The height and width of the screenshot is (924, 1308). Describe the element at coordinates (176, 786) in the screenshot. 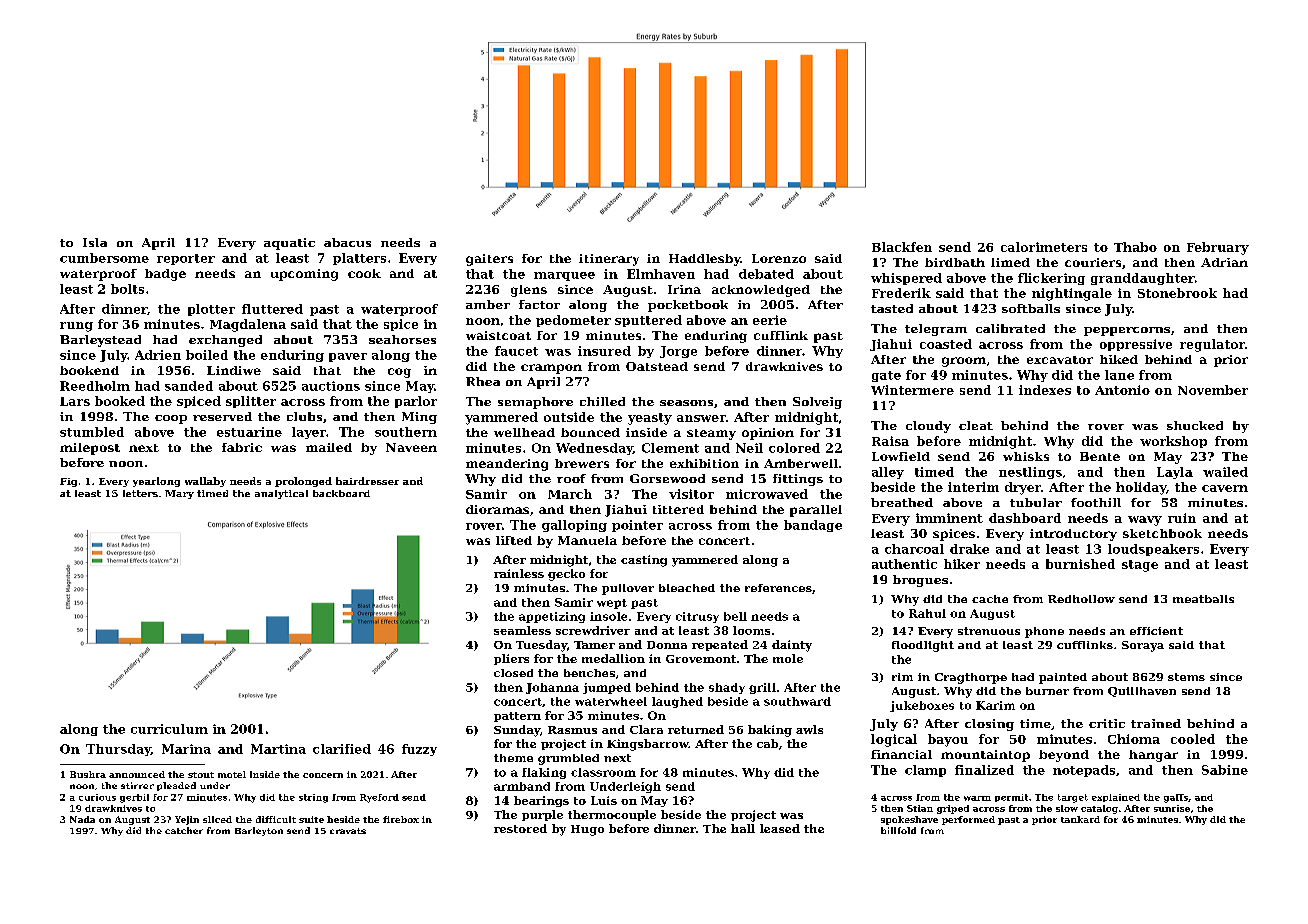

I see `pleaded` at that location.
